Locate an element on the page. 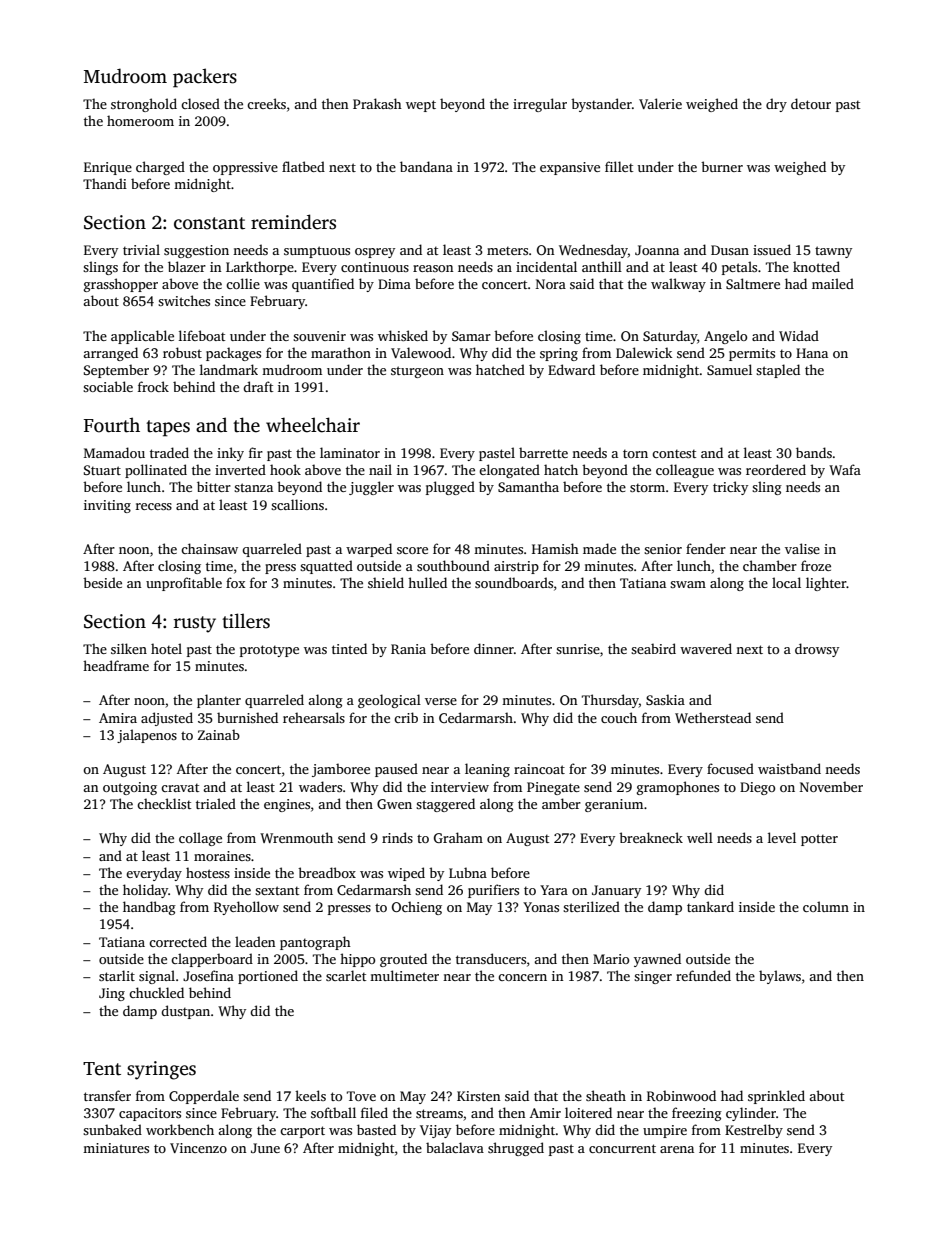 The image size is (952, 1233). wiped is located at coordinates (406, 874).
